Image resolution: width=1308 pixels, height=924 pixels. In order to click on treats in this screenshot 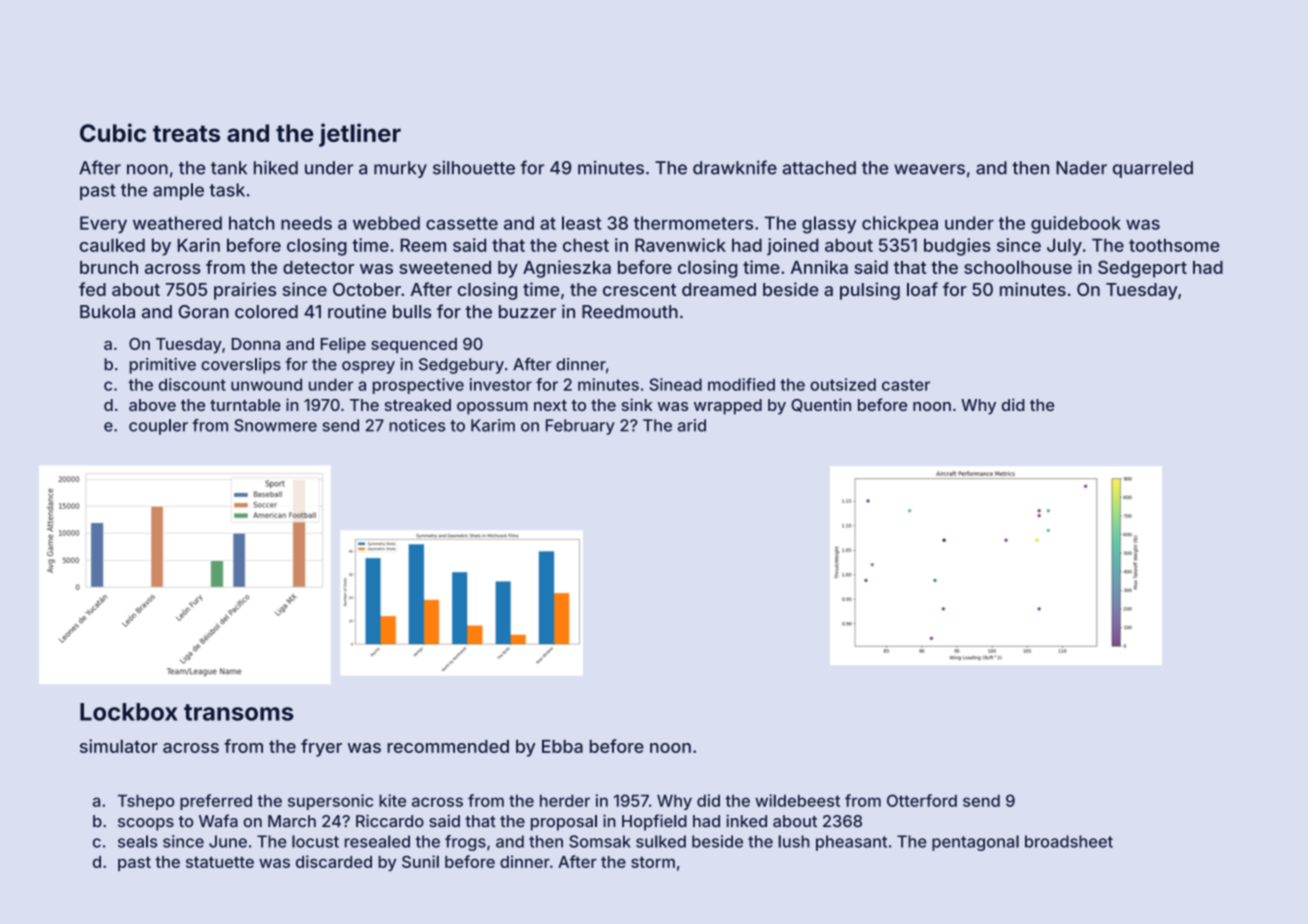, I will do `click(186, 133)`.
